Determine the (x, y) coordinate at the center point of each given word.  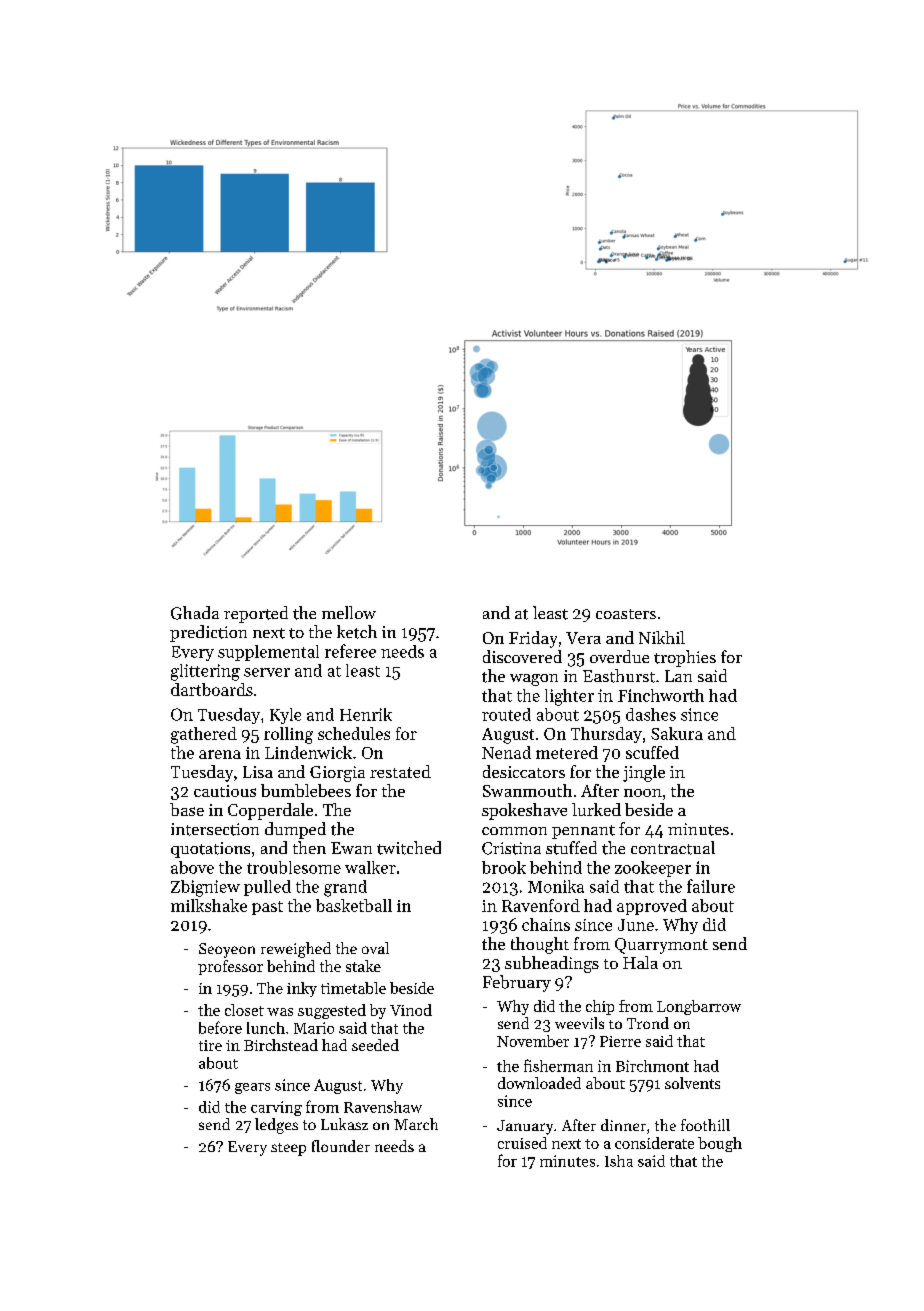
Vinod (411, 1010)
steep (288, 1149)
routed (506, 714)
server (267, 672)
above (192, 867)
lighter (569, 697)
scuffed (652, 752)
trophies (685, 658)
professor (230, 967)
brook (504, 867)
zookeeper (653, 869)
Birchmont (652, 1066)
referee (350, 651)
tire (210, 1045)
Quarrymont (661, 946)
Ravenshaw (383, 1107)
